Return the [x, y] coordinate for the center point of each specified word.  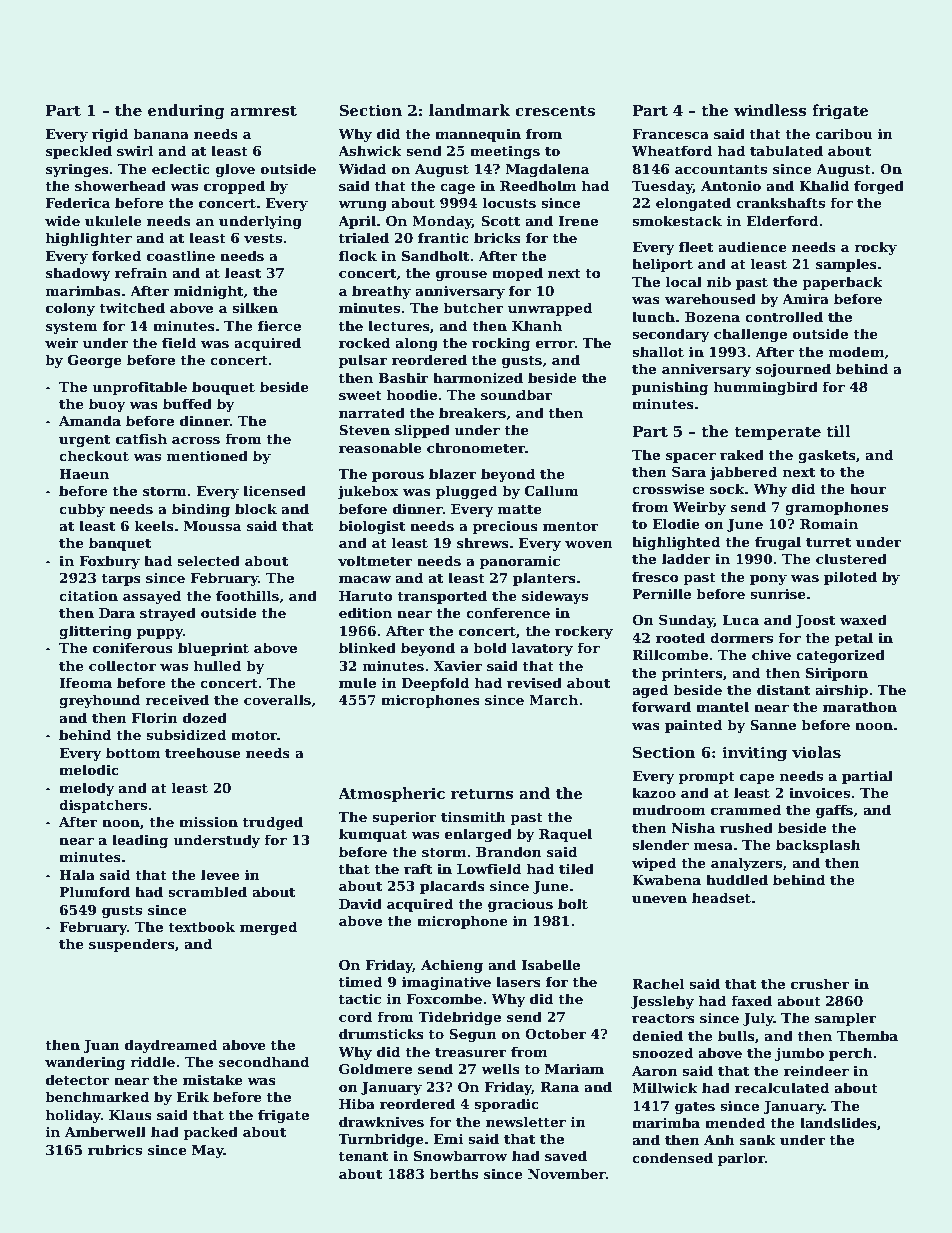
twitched [132, 307]
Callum [552, 490]
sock [727, 488]
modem [856, 351]
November [567, 1173]
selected [208, 560]
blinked [367, 647]
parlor [741, 1159]
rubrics [115, 1149]
